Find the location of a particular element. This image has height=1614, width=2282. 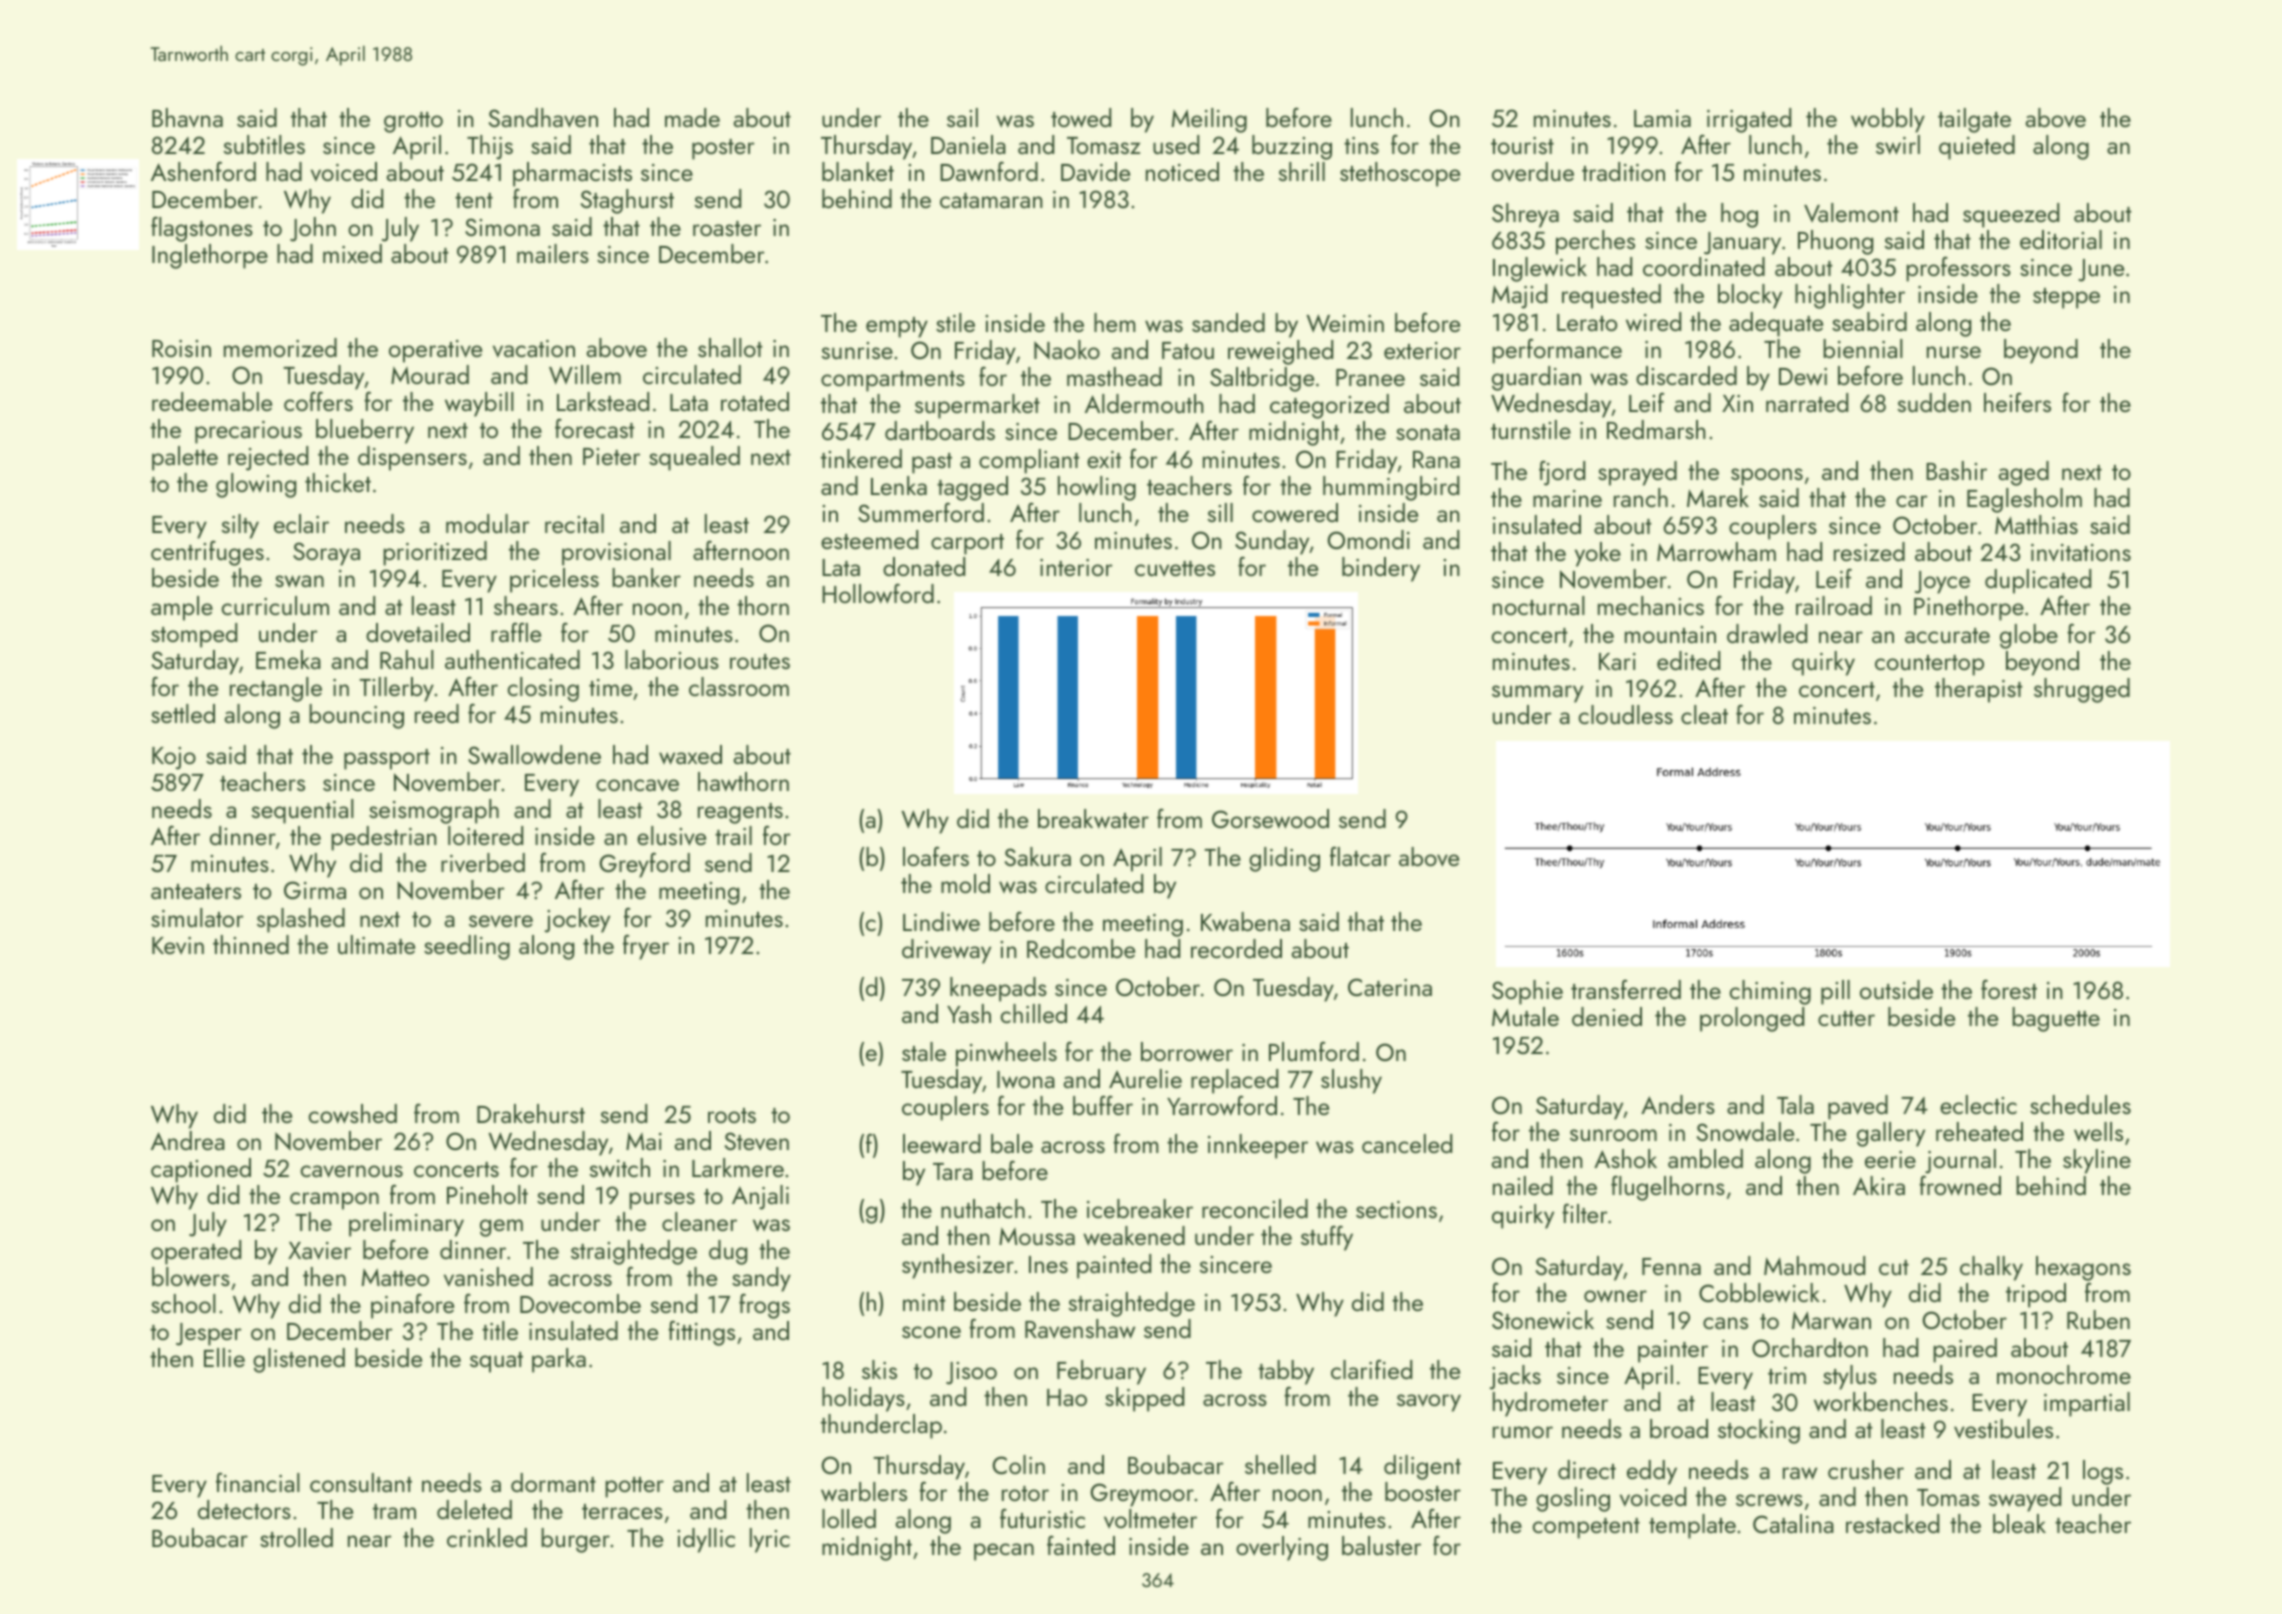

operated is located at coordinates (196, 1252).
